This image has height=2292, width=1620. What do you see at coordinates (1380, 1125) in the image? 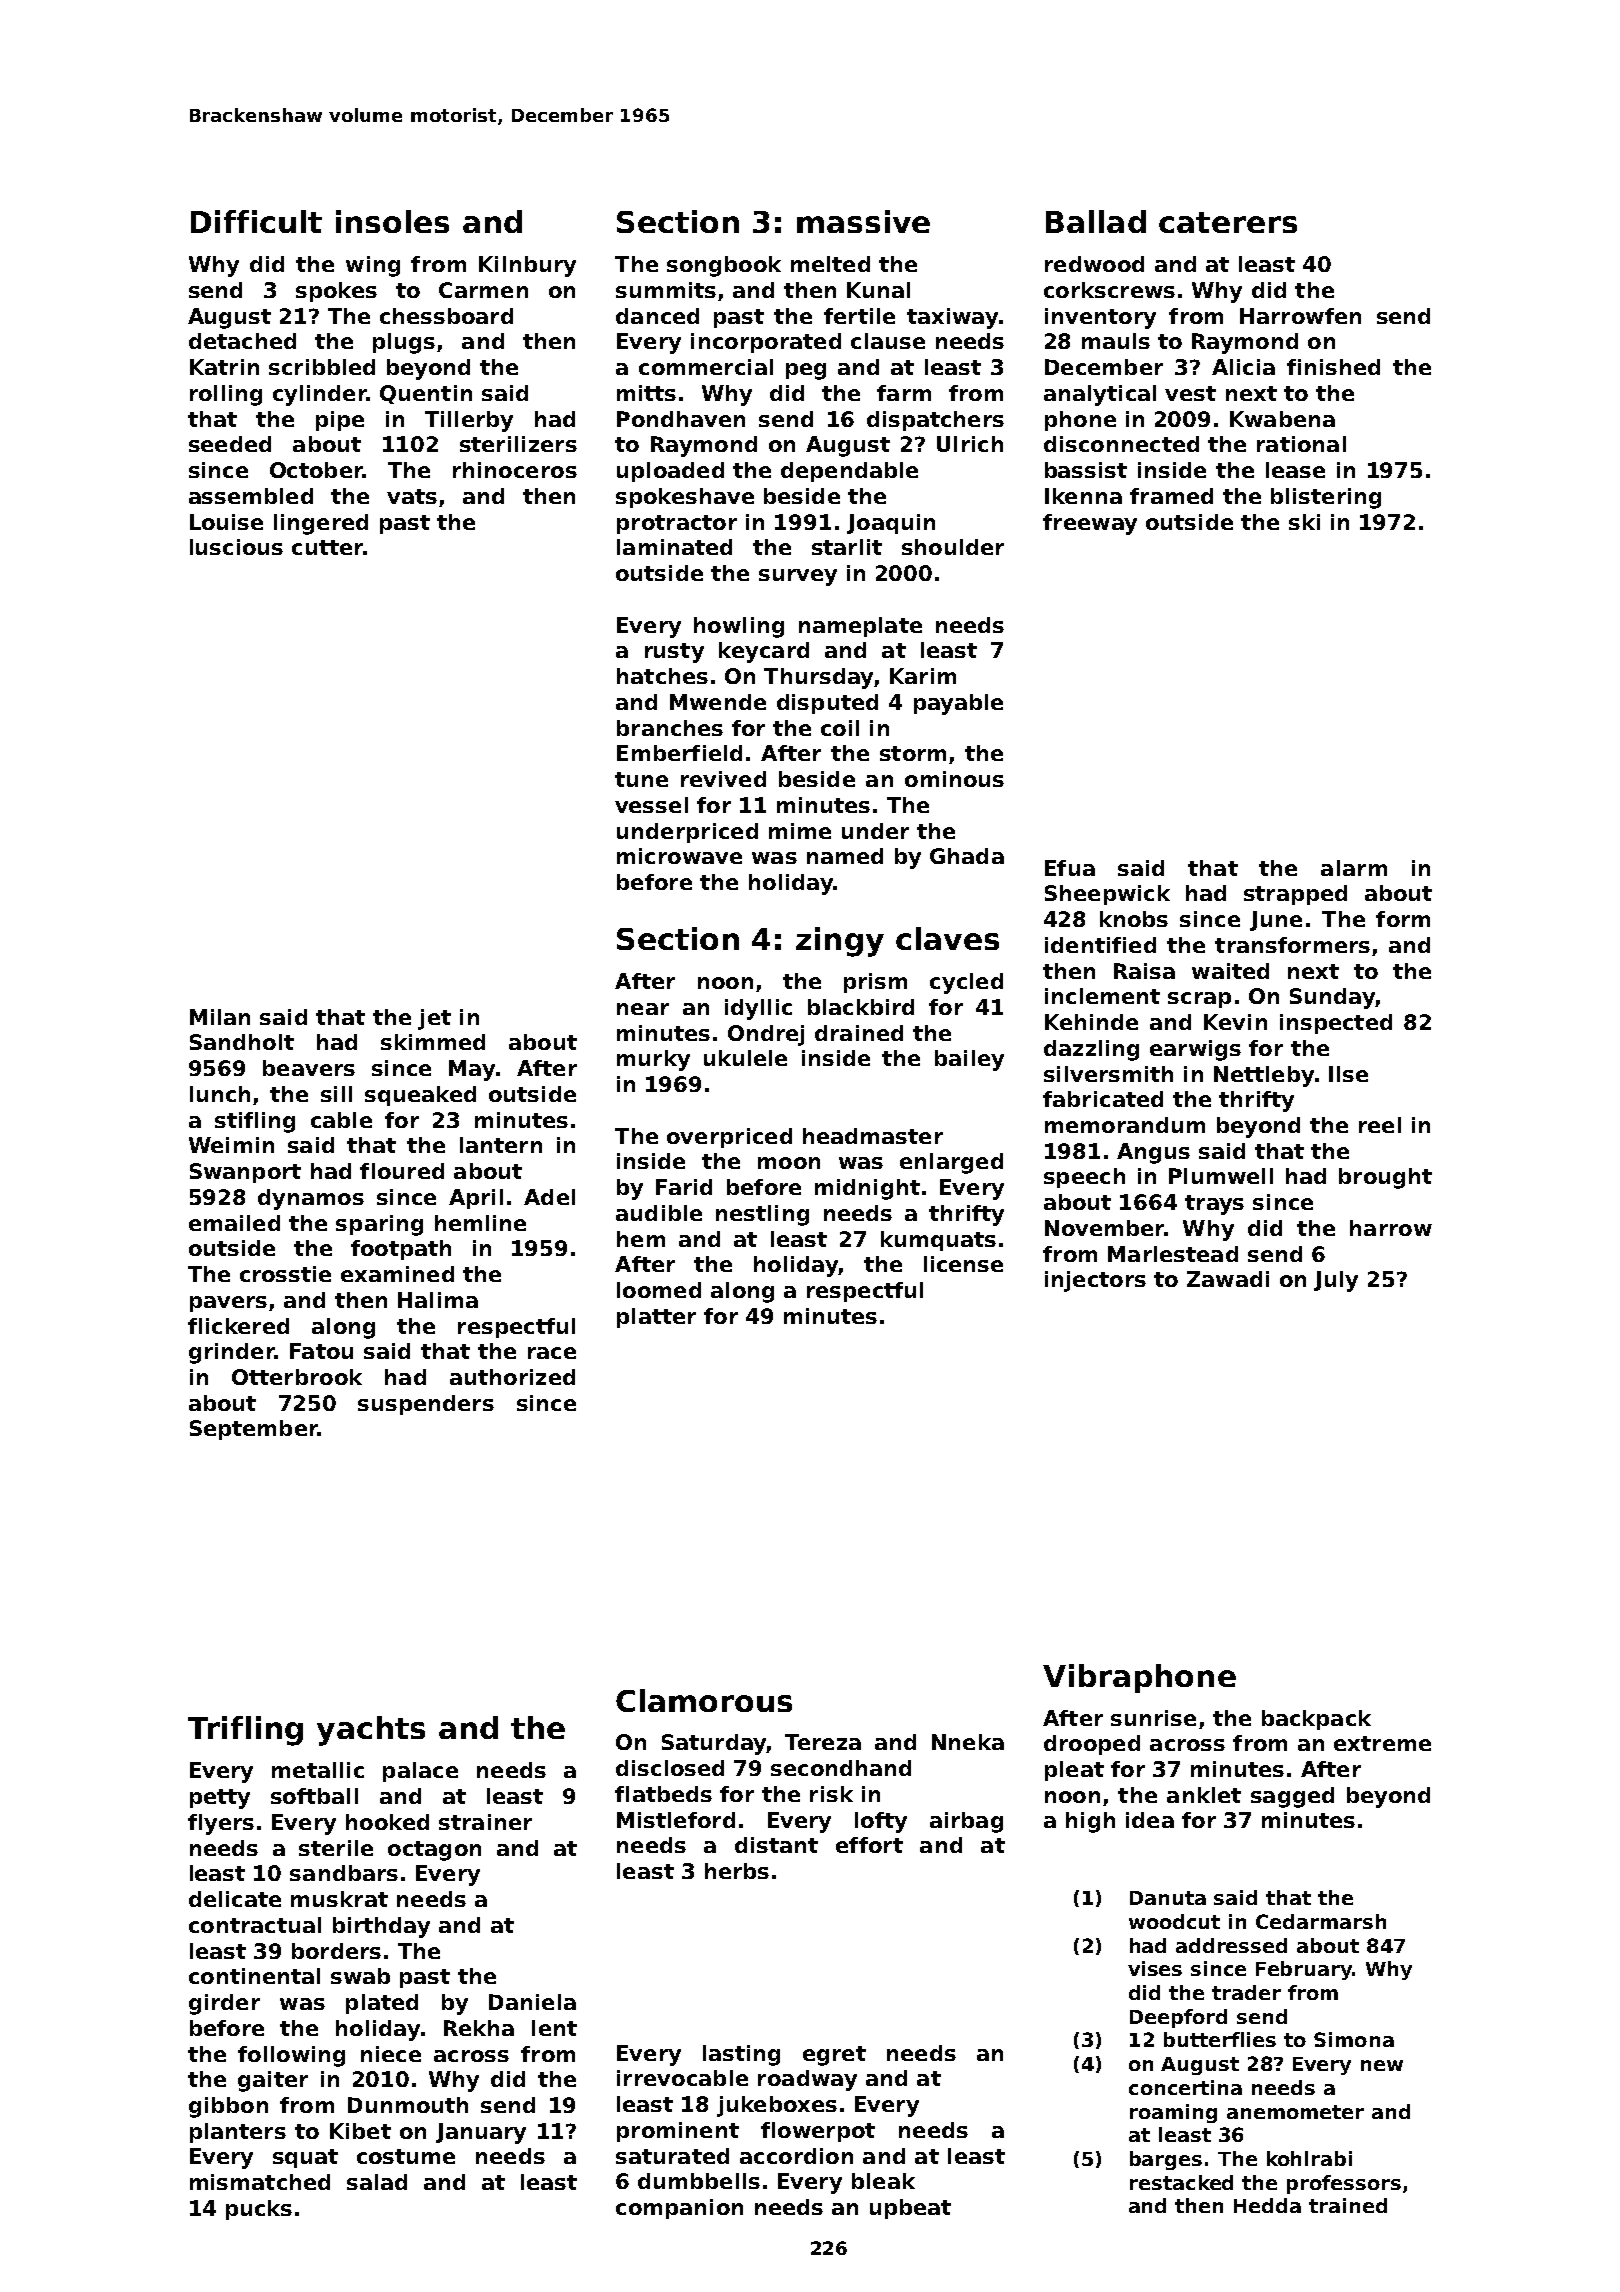
I see `reel` at bounding box center [1380, 1125].
